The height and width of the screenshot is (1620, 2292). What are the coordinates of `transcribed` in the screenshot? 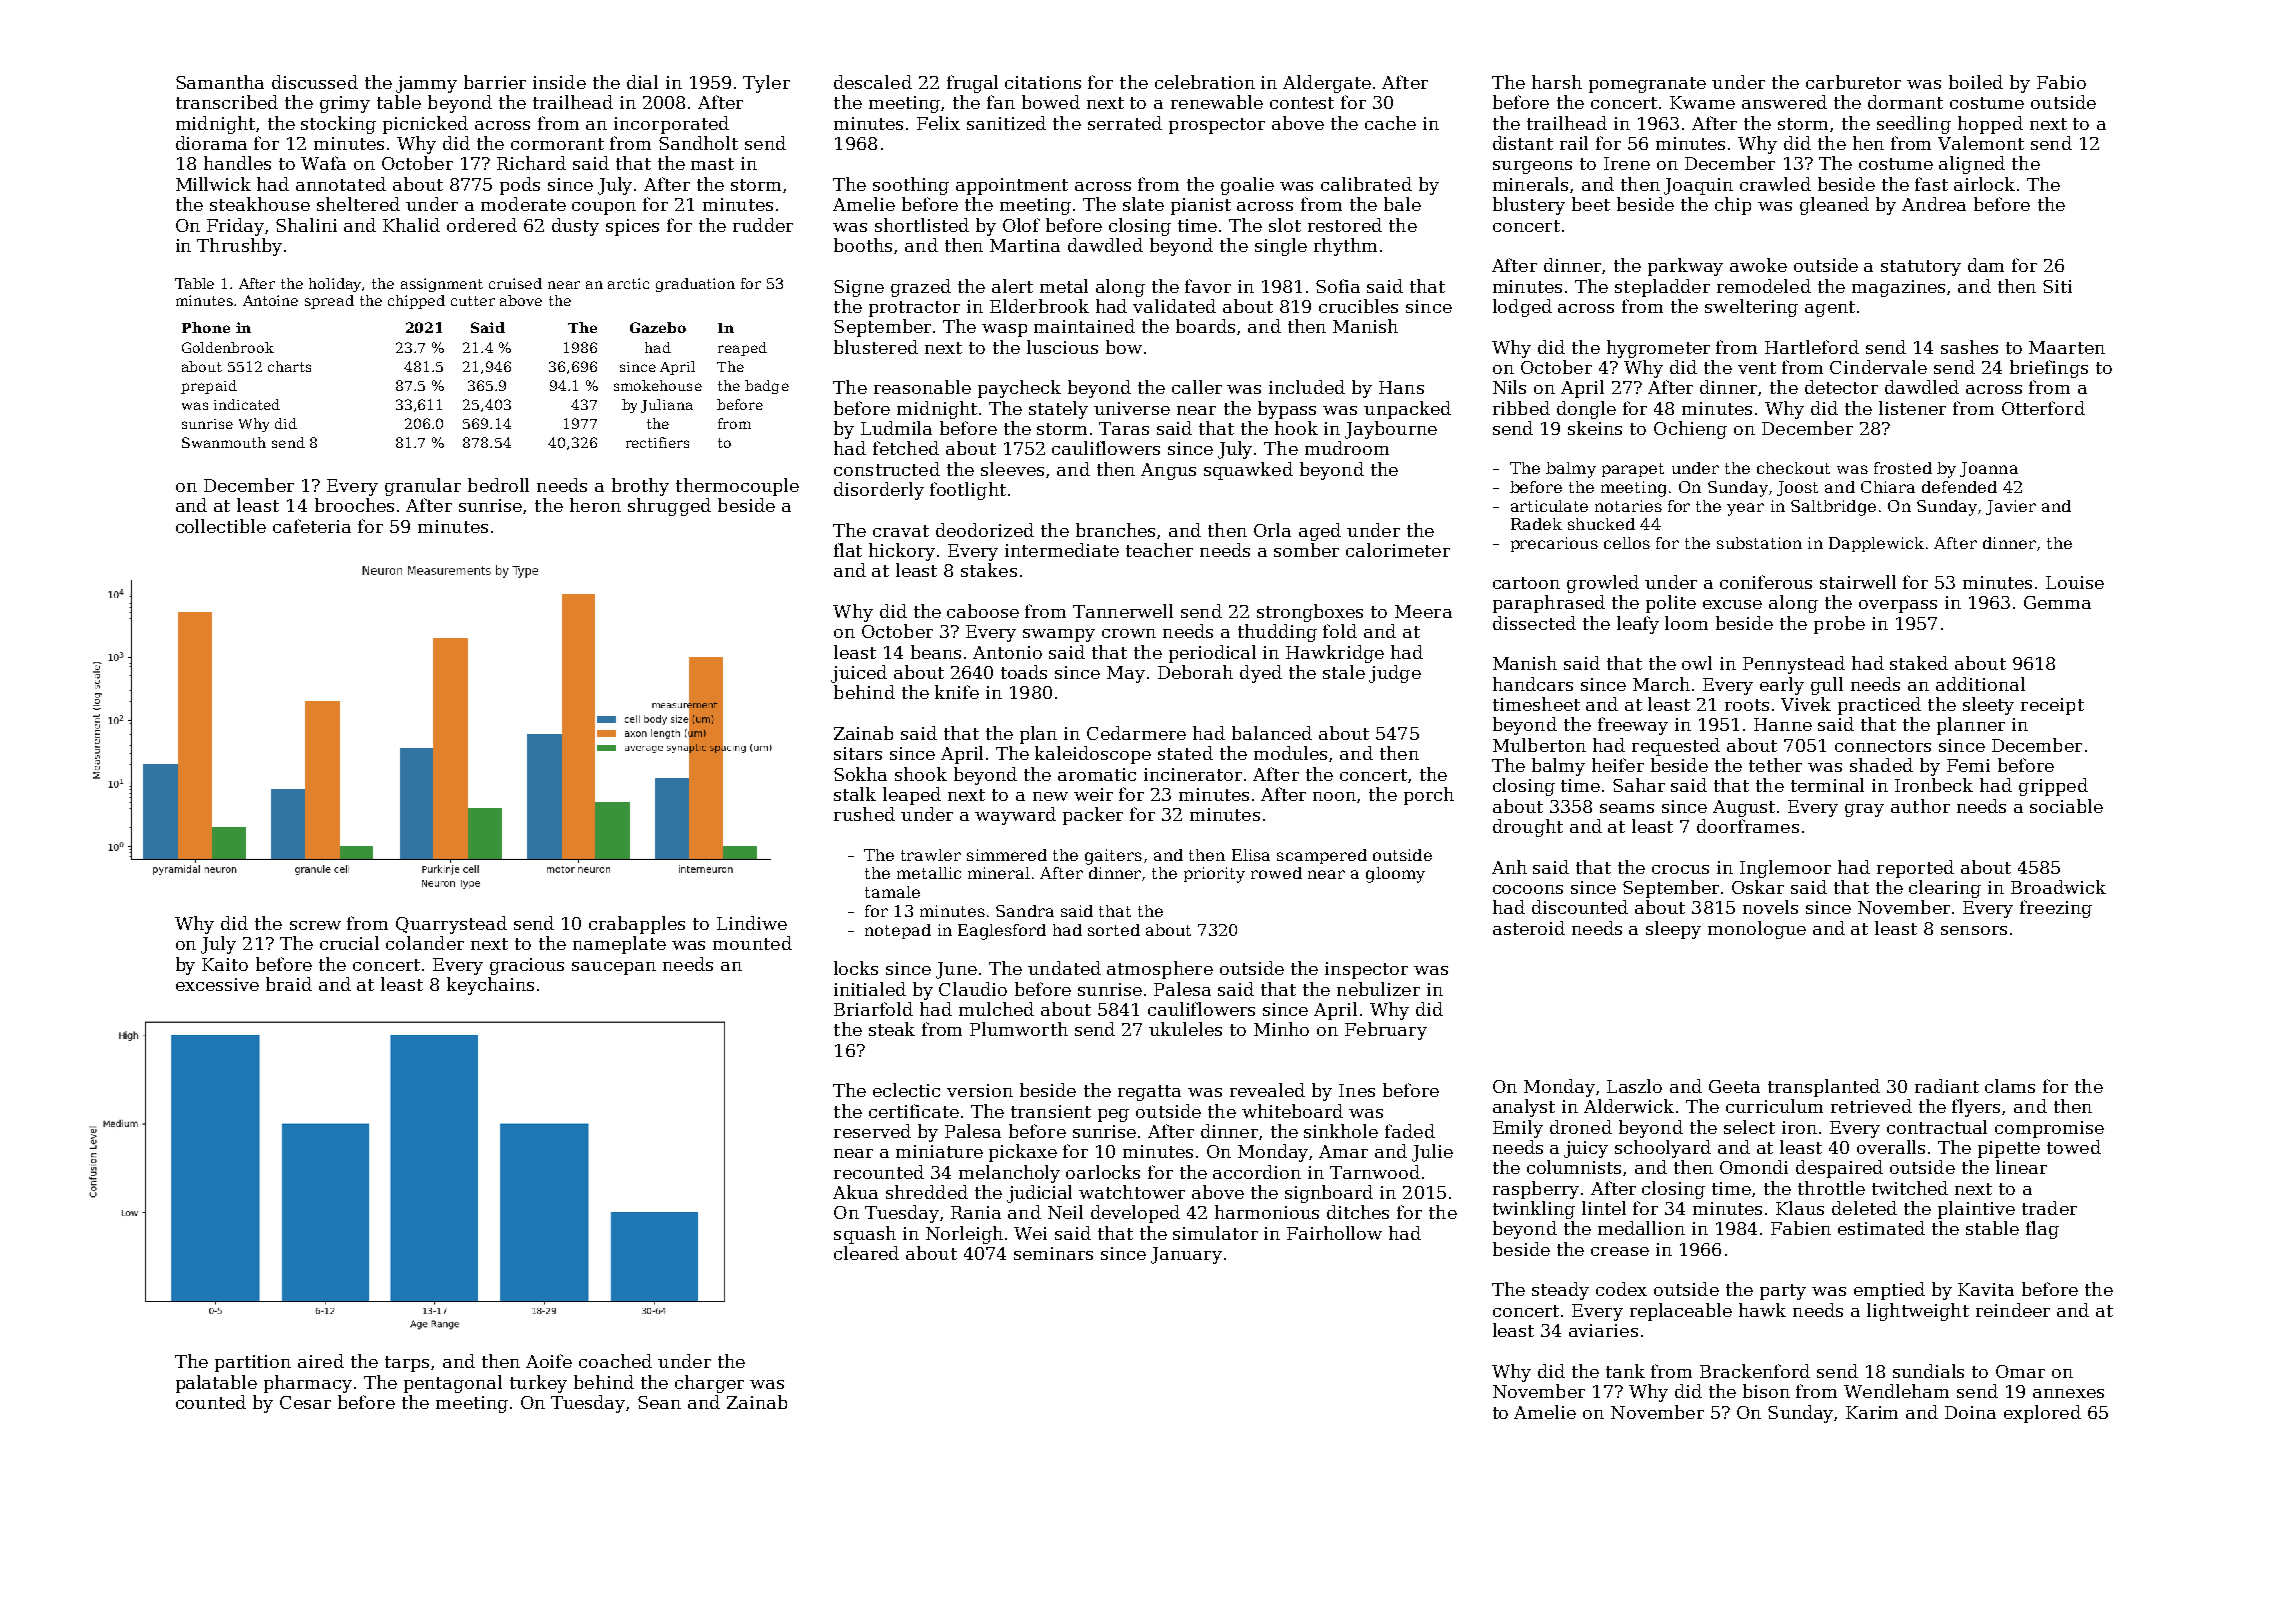 It's located at (227, 102).
